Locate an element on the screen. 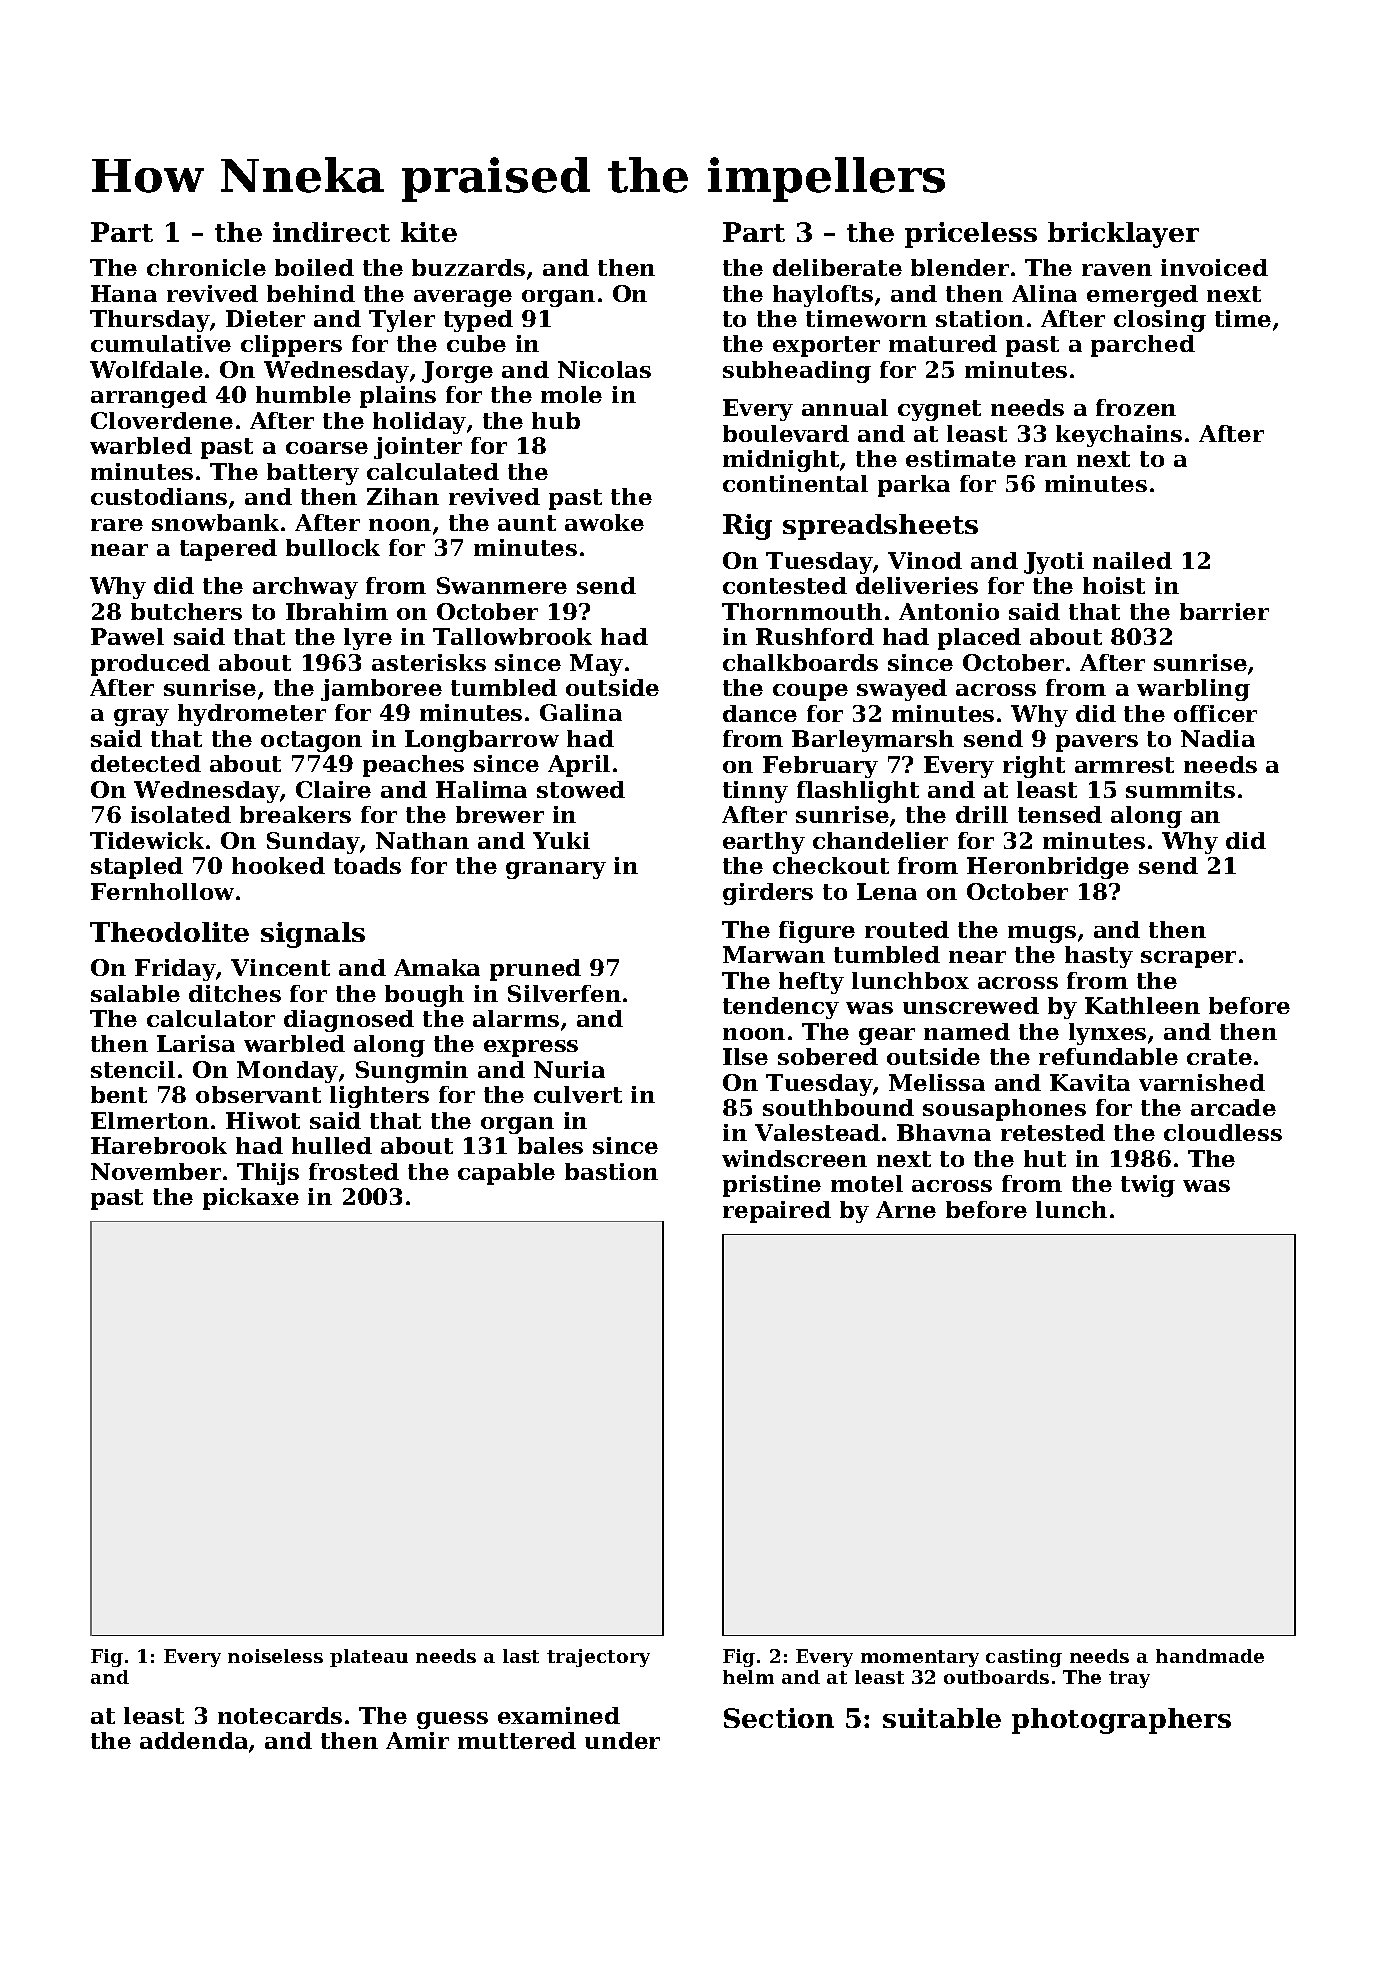 The image size is (1386, 1969). Longbarrow is located at coordinates (482, 741).
